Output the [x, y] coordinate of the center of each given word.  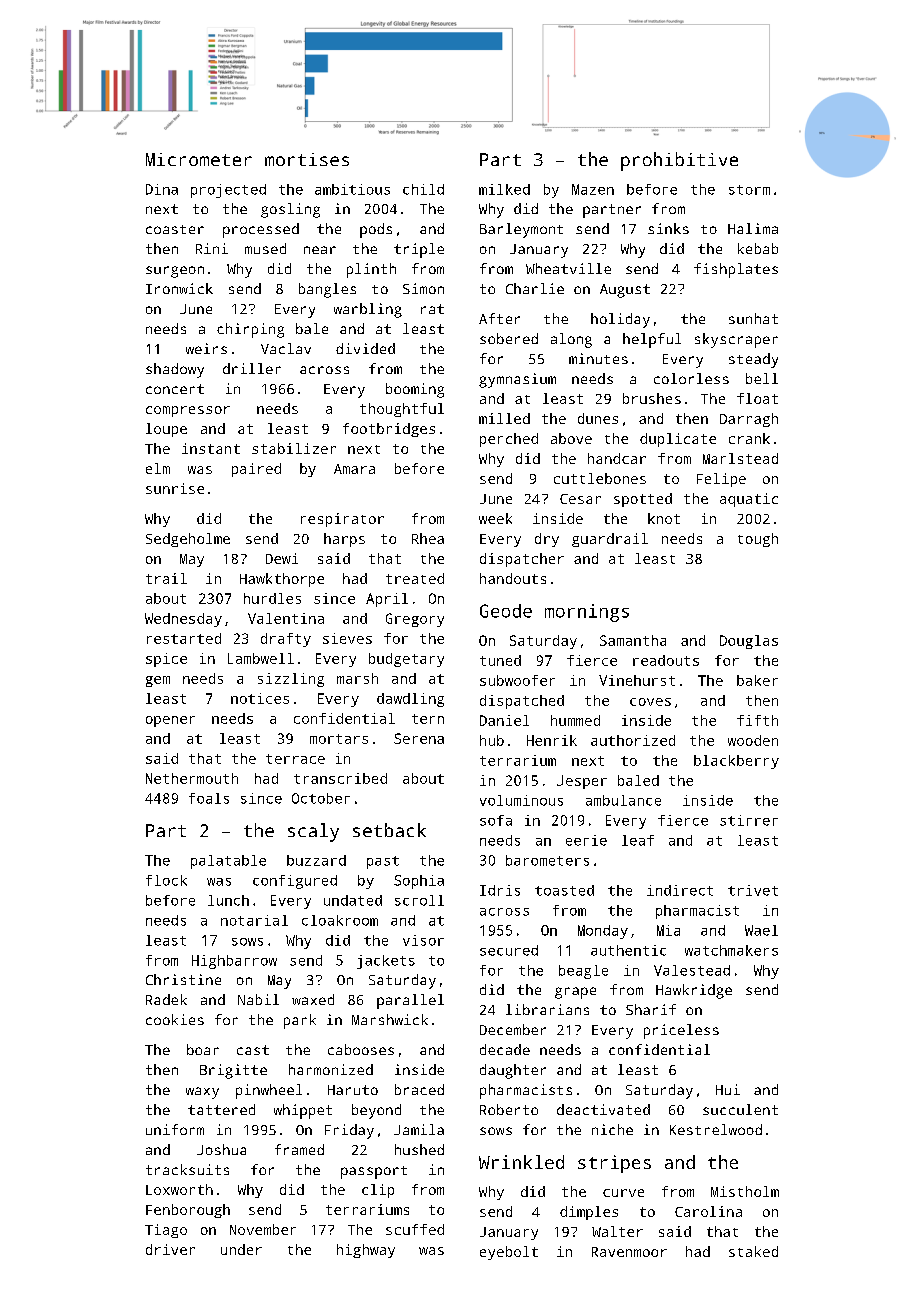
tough [758, 540]
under [241, 1249]
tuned [500, 660]
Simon [423, 288]
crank [749, 438]
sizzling [291, 680]
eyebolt [509, 1253]
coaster [175, 229]
